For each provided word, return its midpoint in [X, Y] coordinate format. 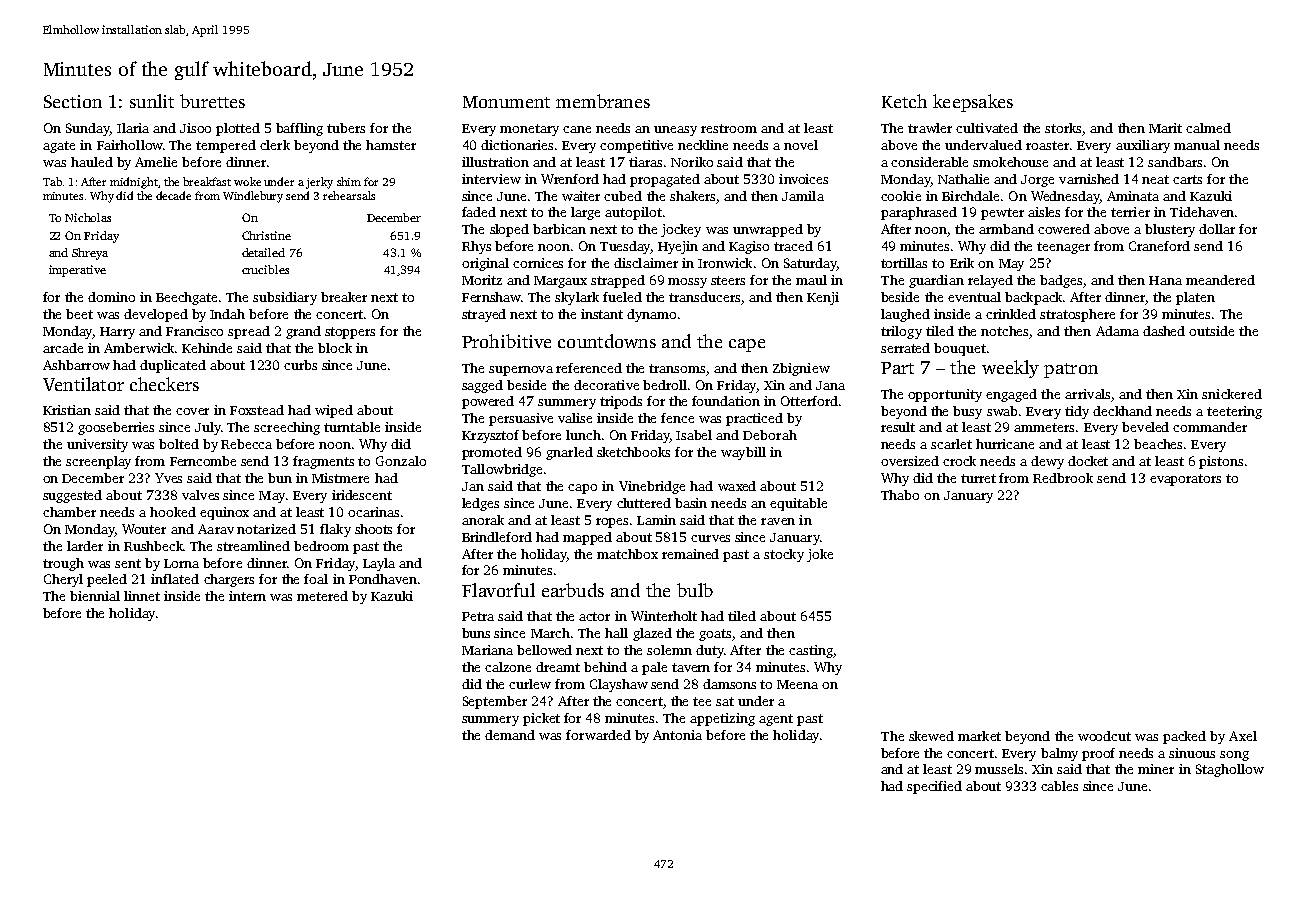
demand [510, 735]
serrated [905, 348]
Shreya [90, 254]
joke [820, 555]
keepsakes [973, 103]
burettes [212, 101]
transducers [704, 297]
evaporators [1185, 480]
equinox [224, 513]
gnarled [569, 453]
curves [710, 538]
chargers [229, 580]
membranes [603, 101]
